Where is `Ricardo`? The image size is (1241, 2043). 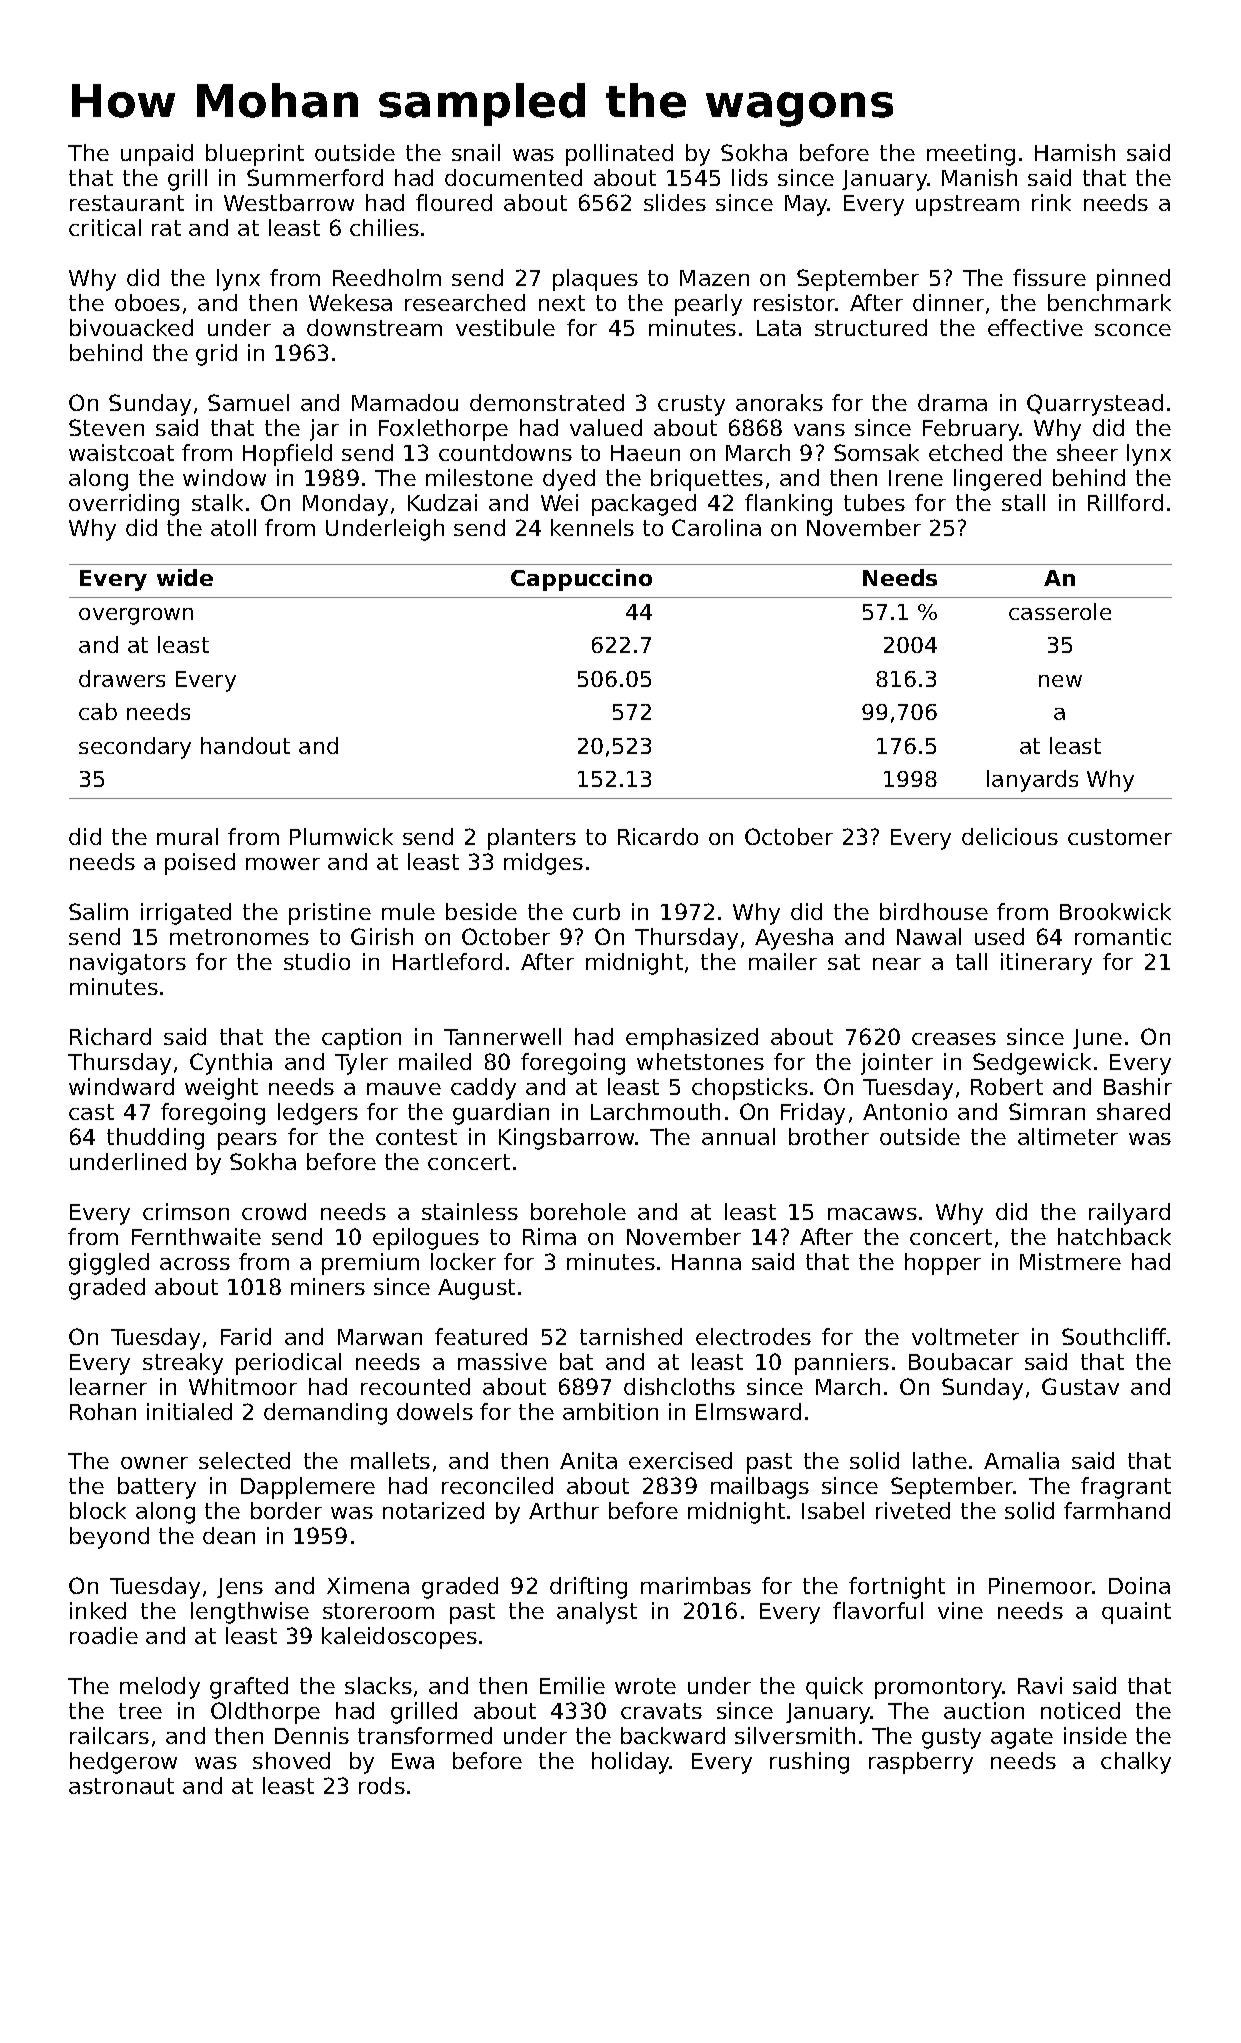
Ricardo is located at coordinates (658, 836).
